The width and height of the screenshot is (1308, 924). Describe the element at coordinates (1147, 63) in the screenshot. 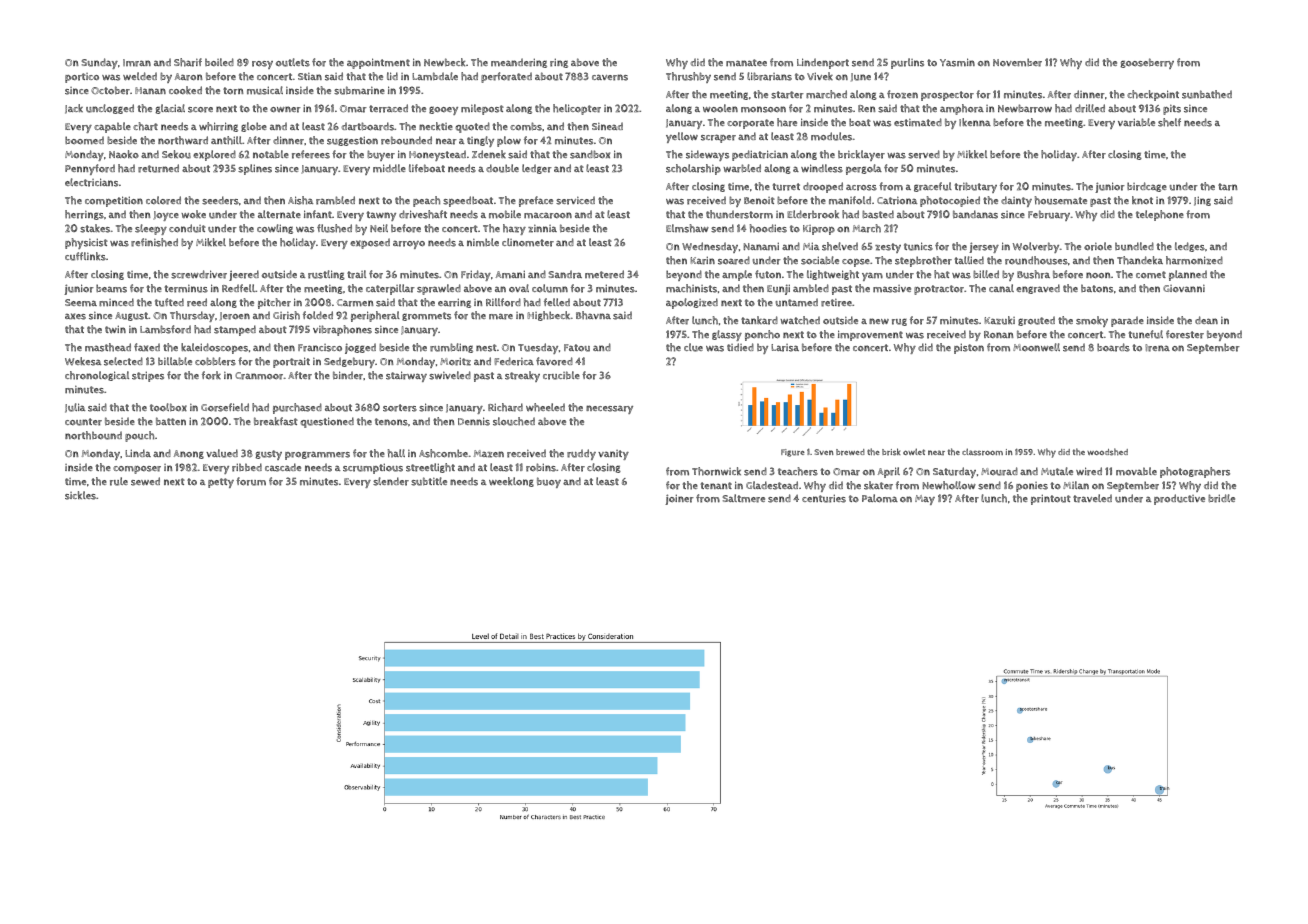

I see `gooseberry` at that location.
